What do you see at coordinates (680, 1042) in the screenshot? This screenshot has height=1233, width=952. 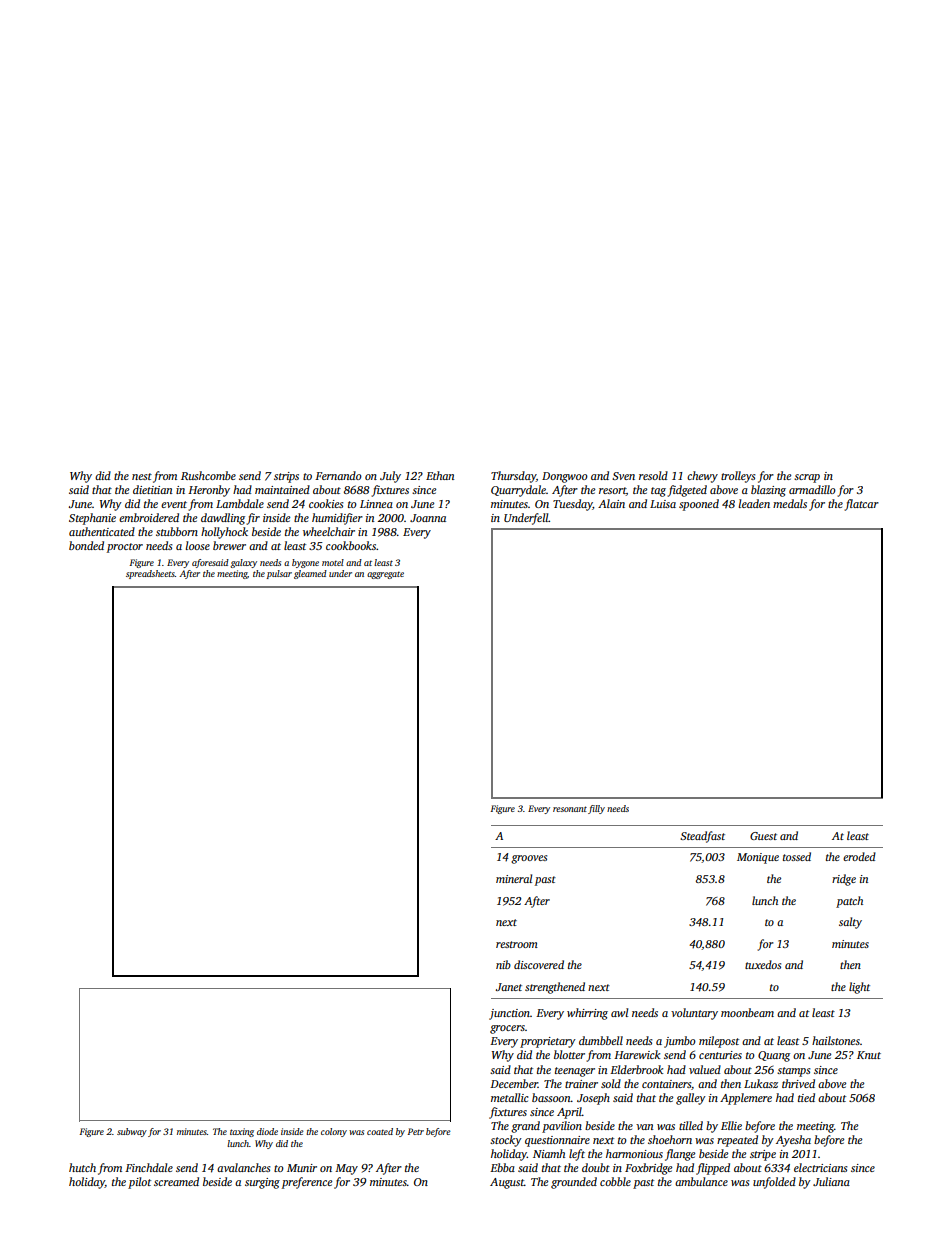 I see `jumbo` at bounding box center [680, 1042].
